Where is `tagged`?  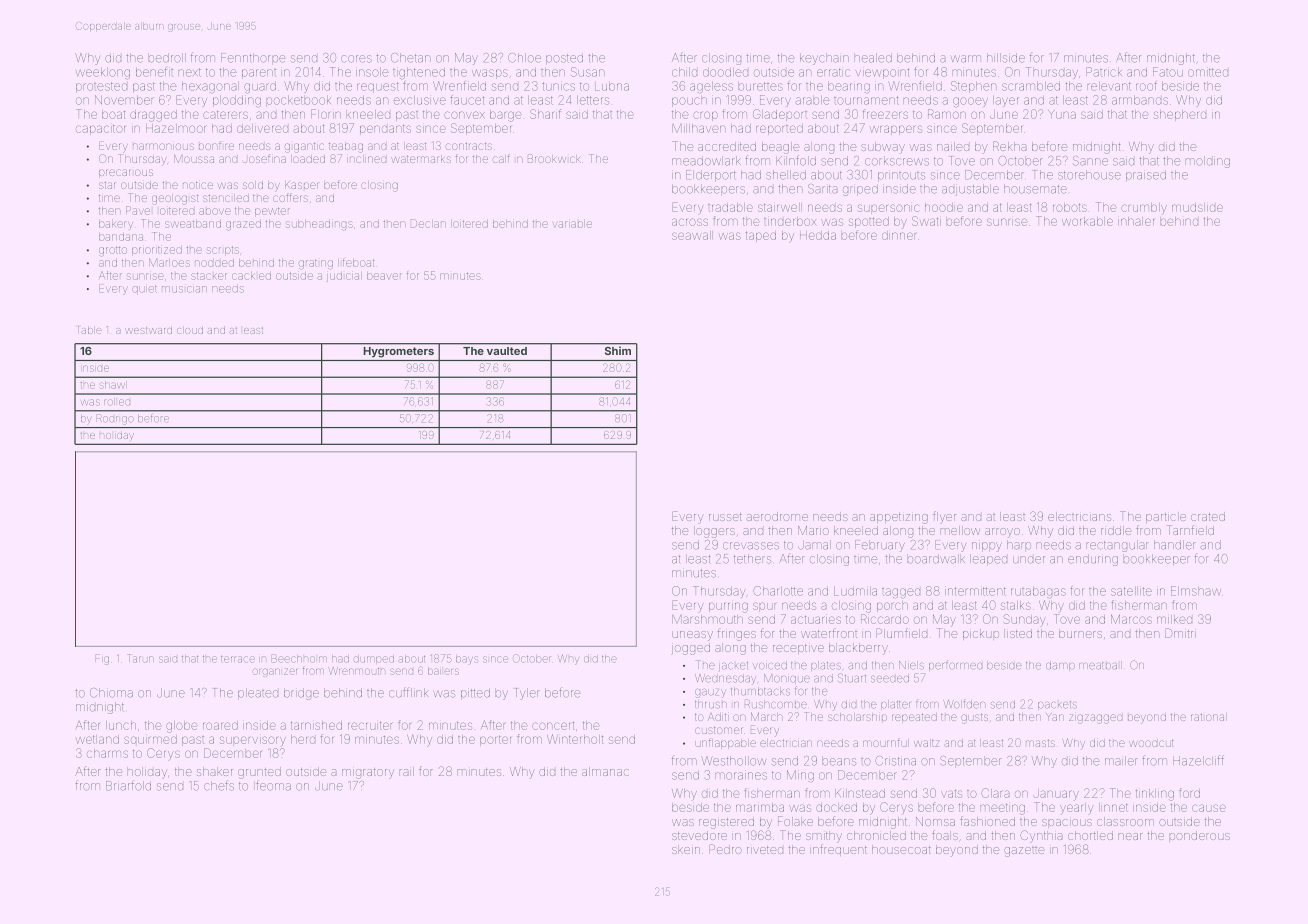
tagged is located at coordinates (901, 593).
